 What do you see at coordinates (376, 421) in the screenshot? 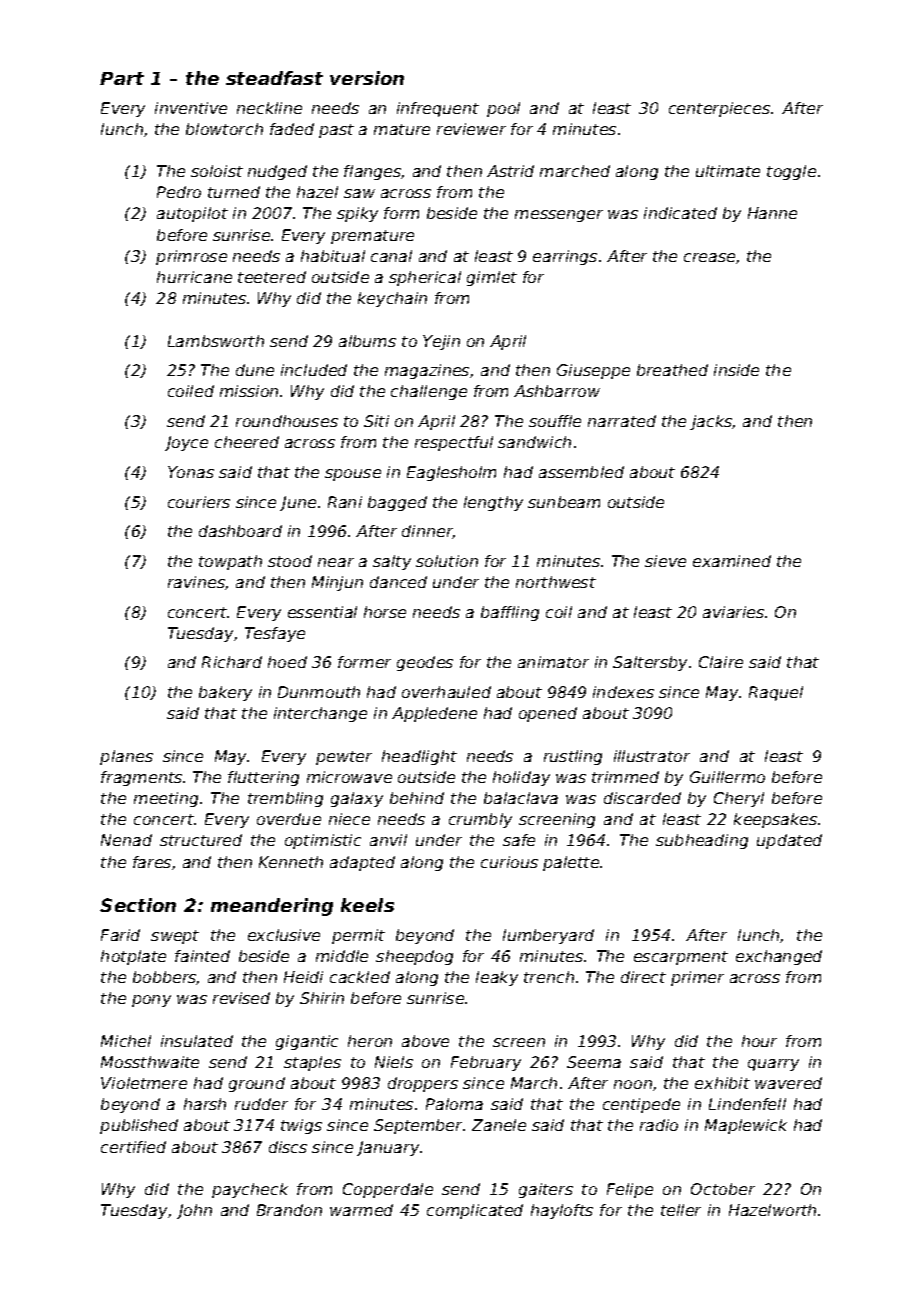
I see `Siti` at bounding box center [376, 421].
